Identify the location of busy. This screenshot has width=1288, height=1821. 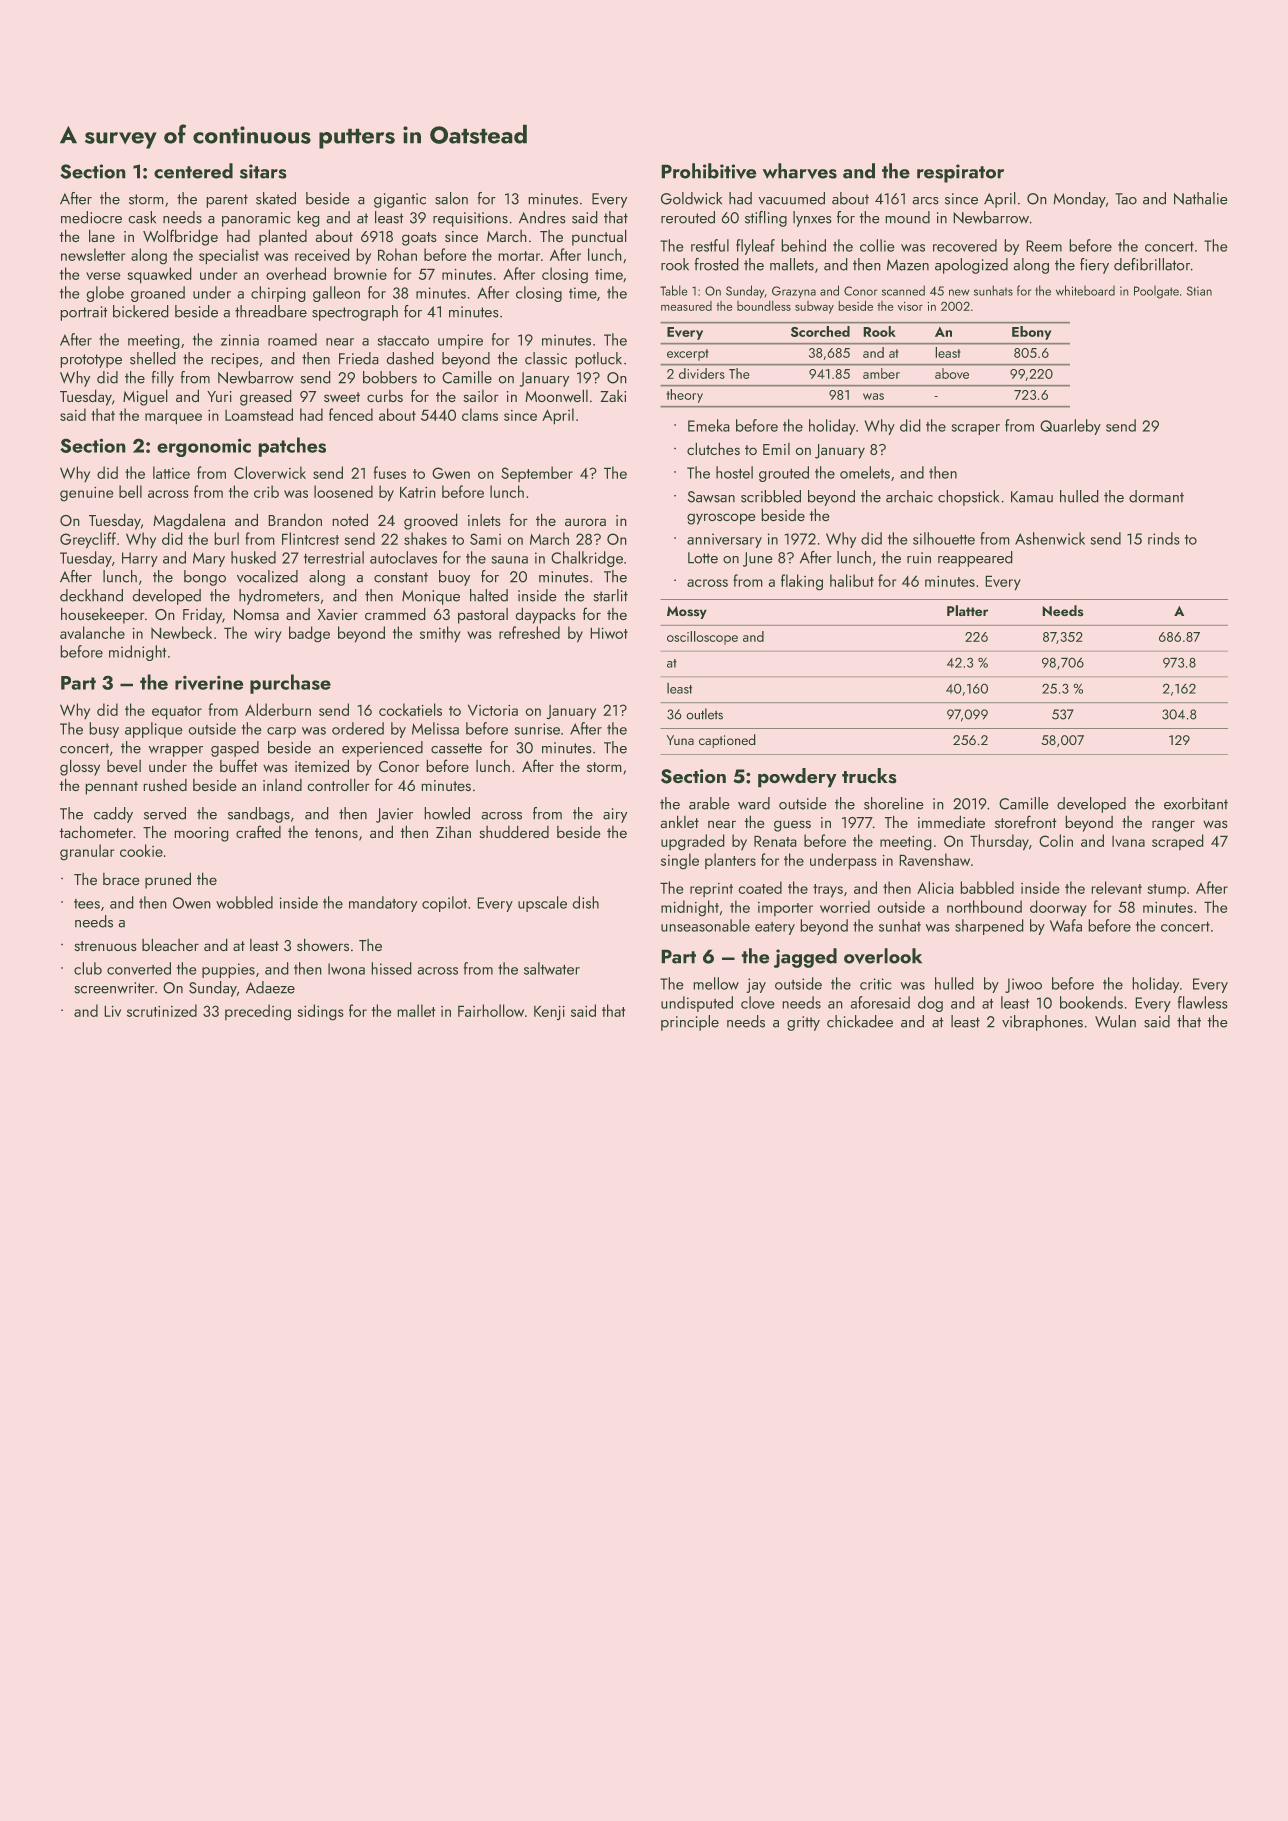
(104, 730).
